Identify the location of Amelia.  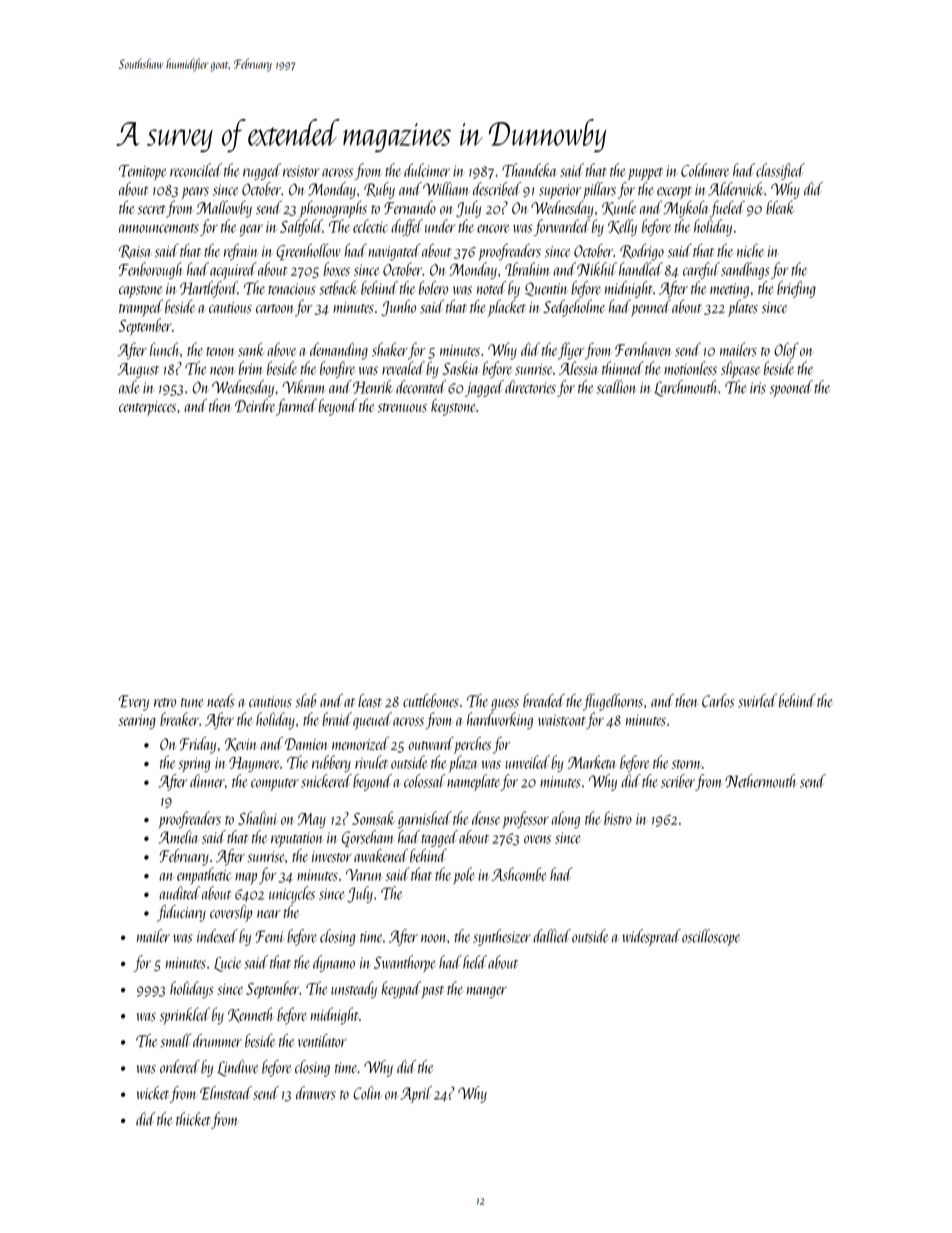
(178, 837).
